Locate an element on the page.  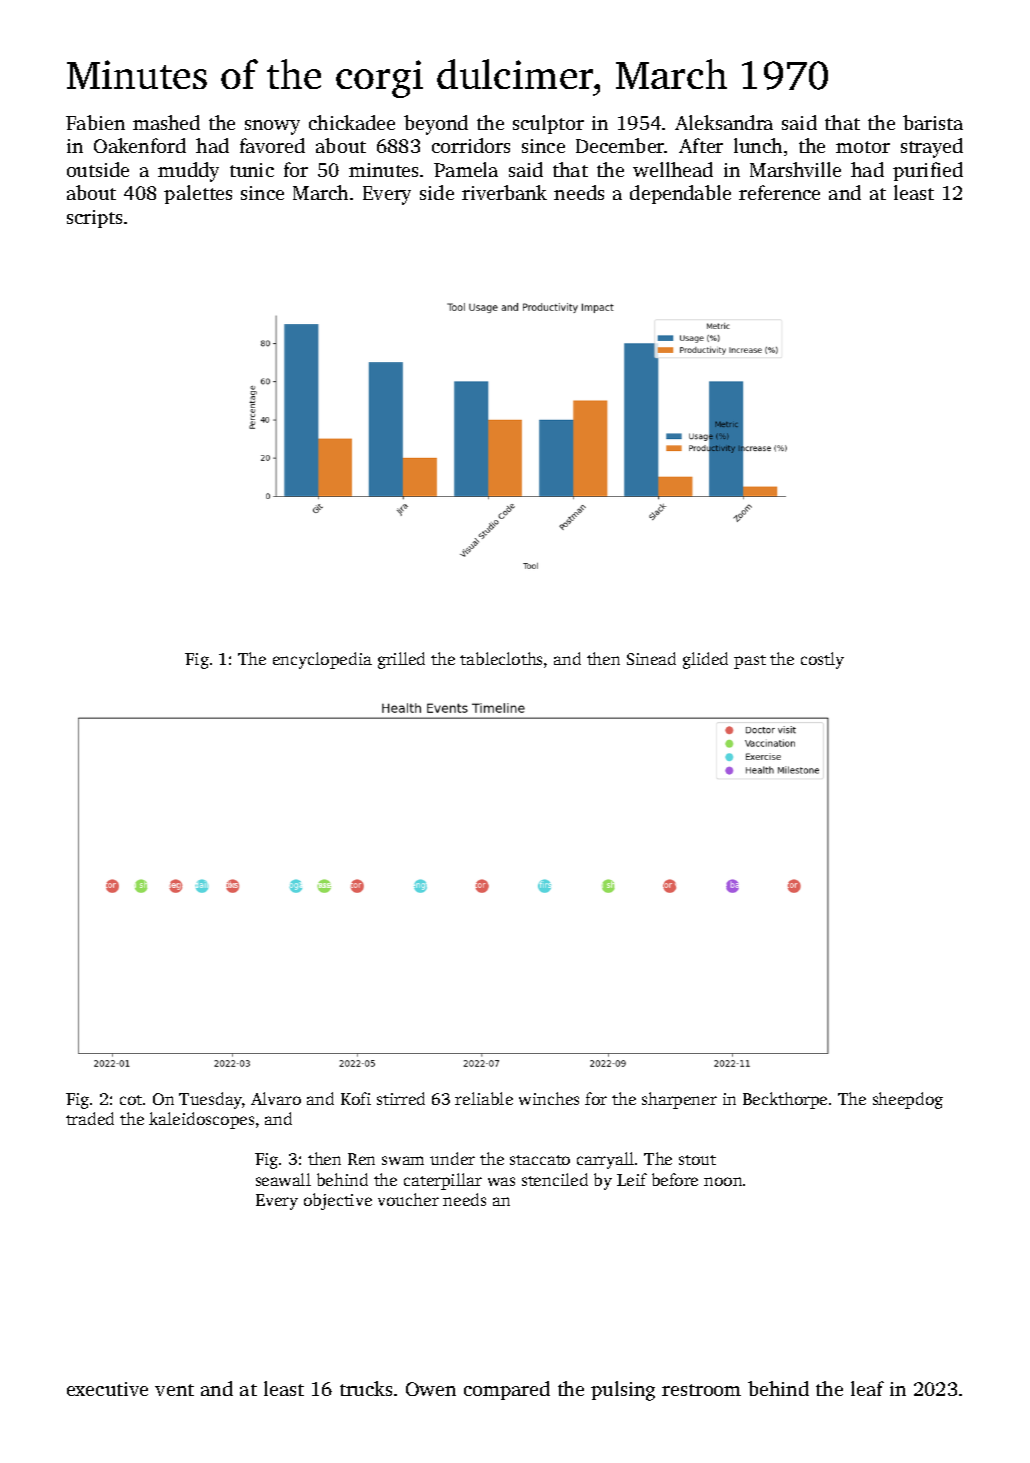
cot is located at coordinates (131, 1100).
